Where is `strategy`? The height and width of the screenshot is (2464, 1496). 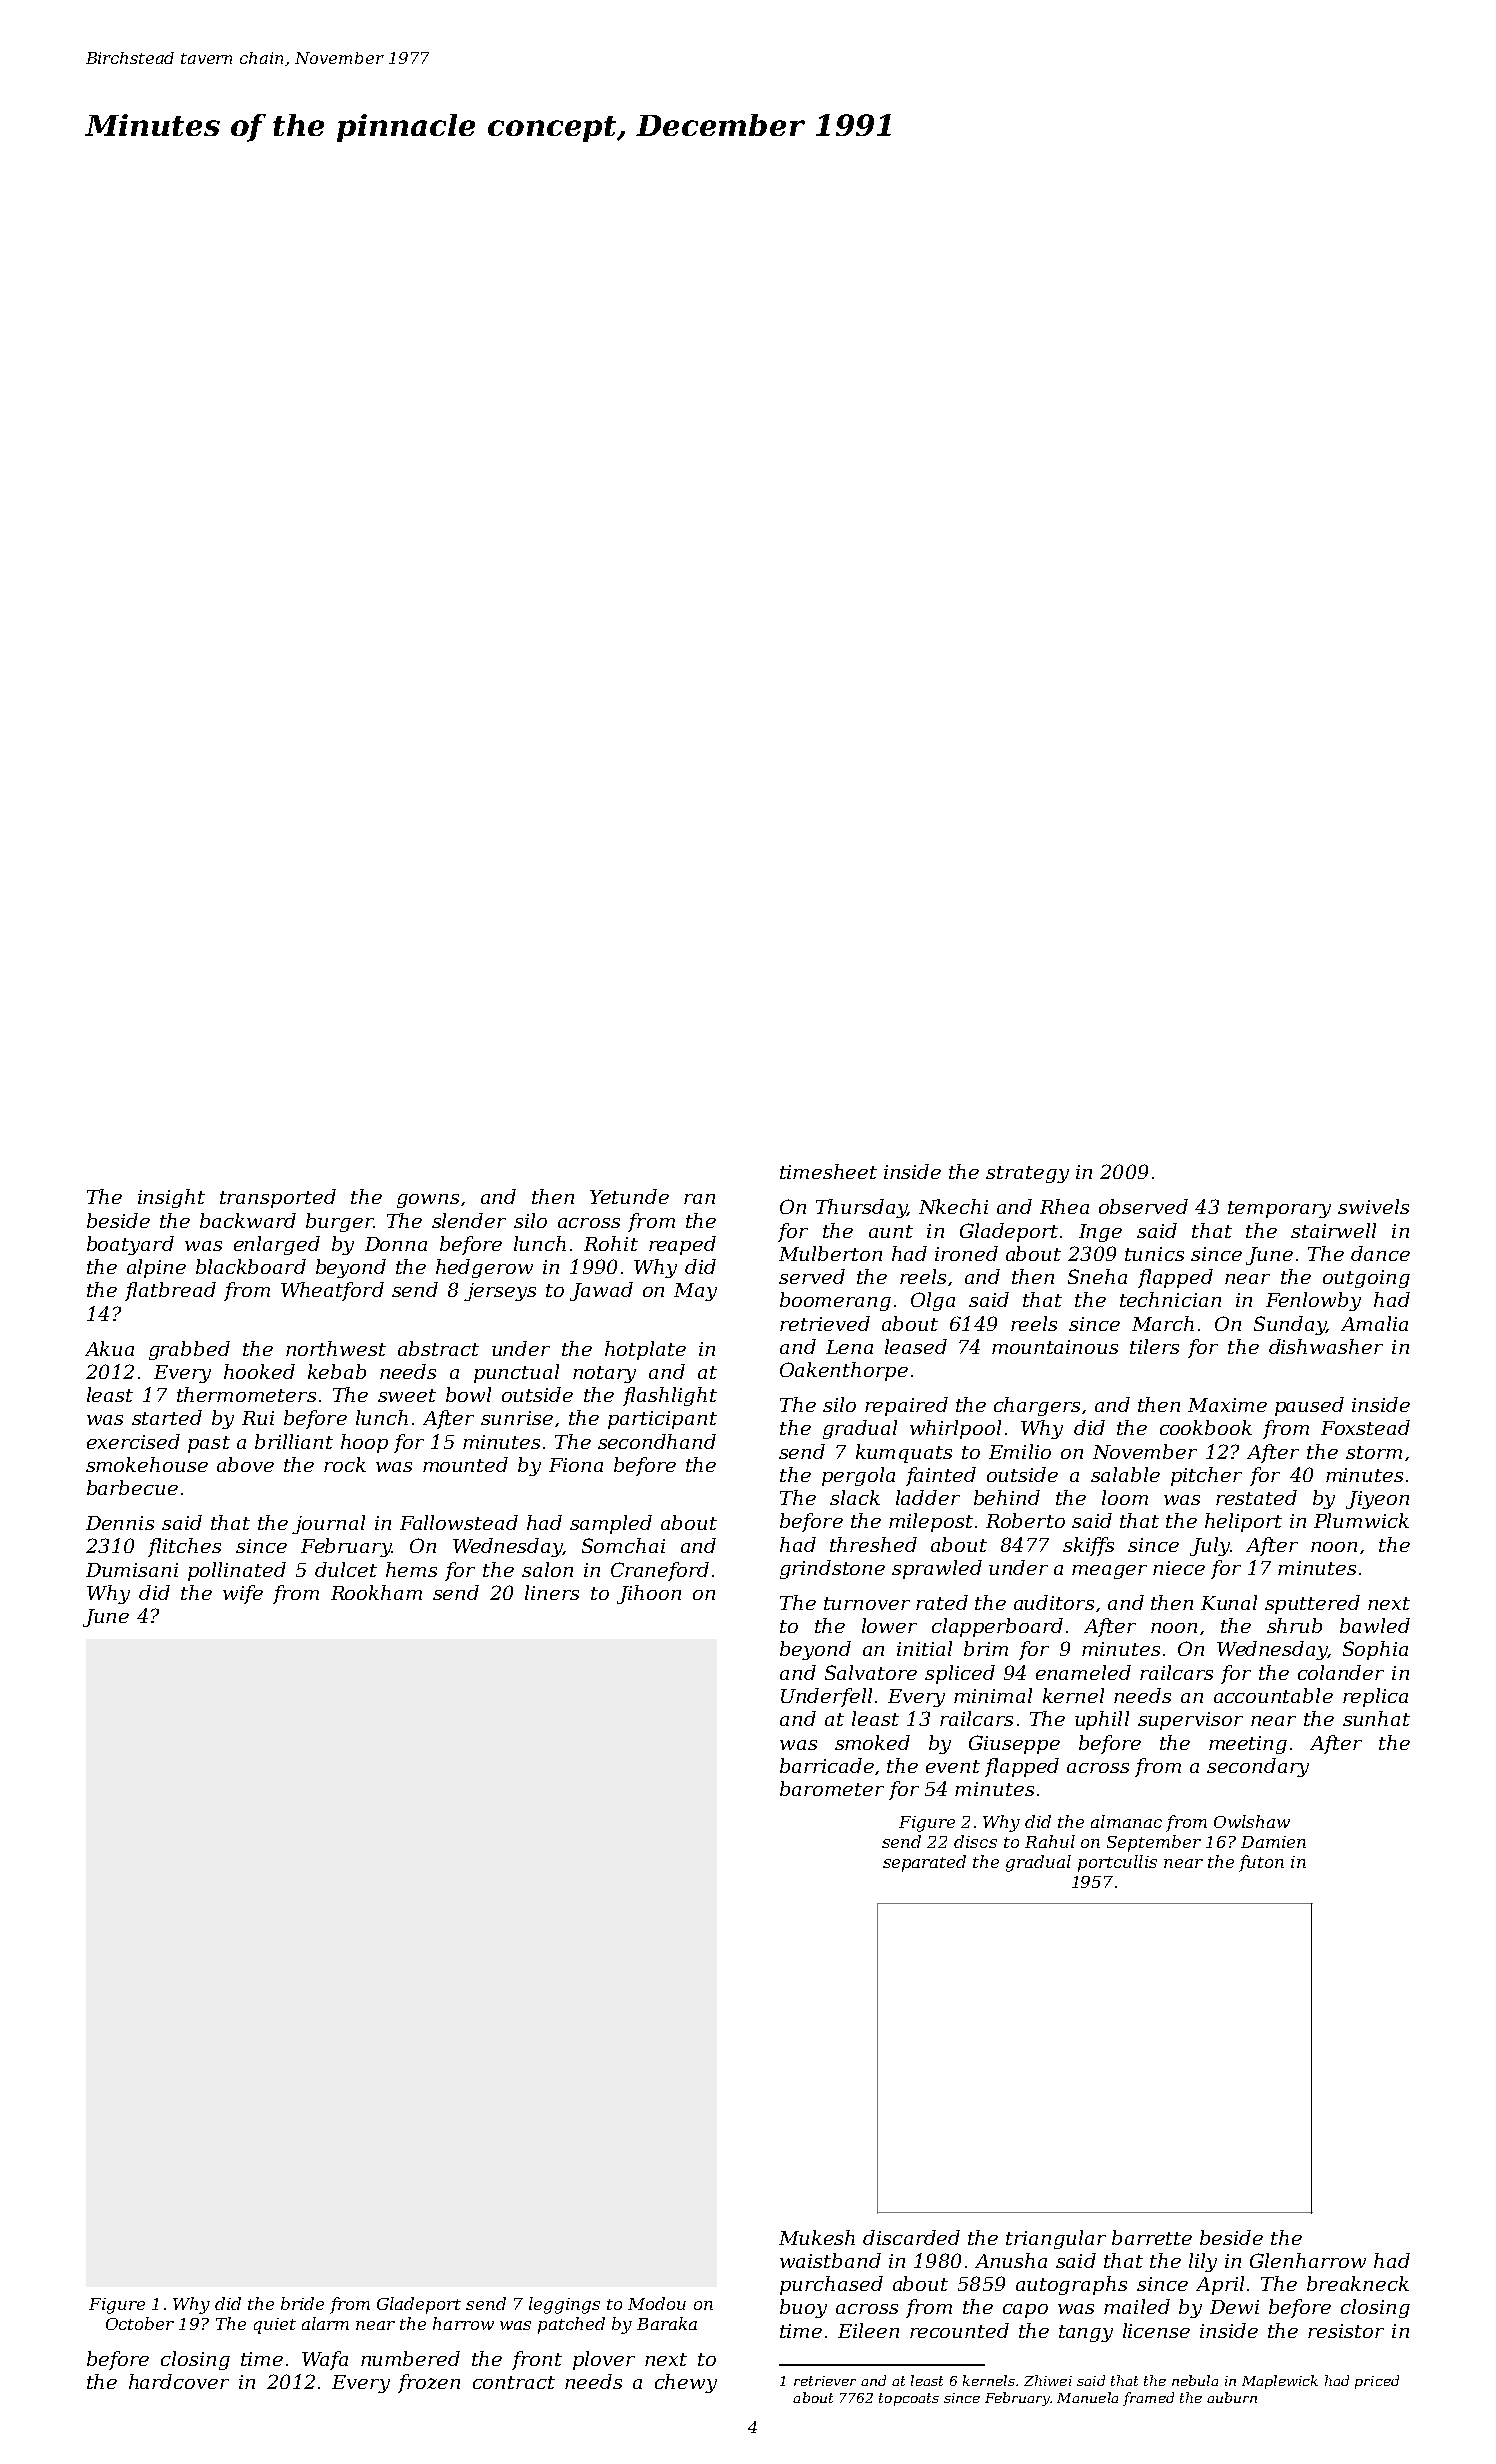 strategy is located at coordinates (1027, 1174).
